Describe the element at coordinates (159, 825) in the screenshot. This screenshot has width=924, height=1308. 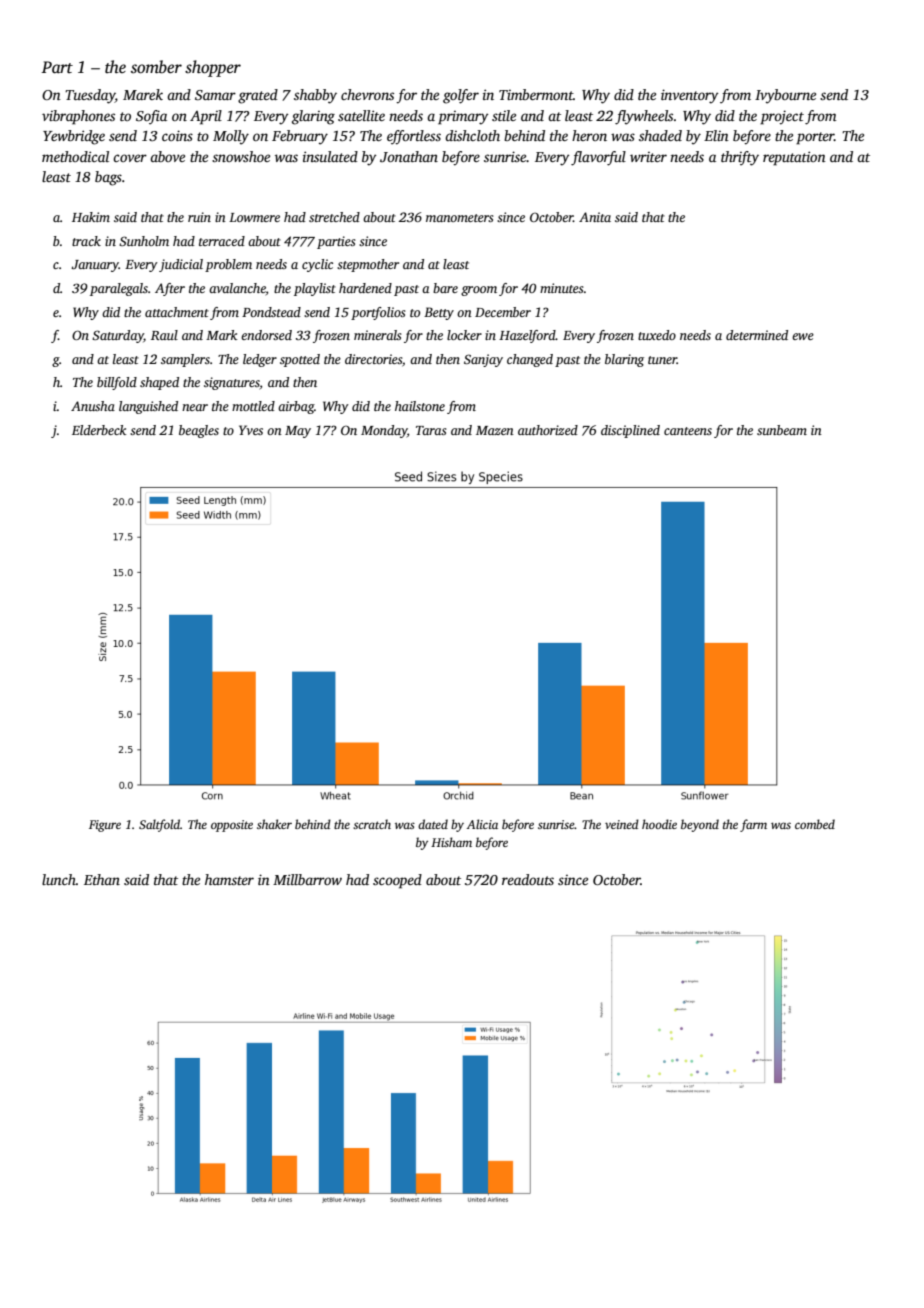
I see `Saltfold` at that location.
